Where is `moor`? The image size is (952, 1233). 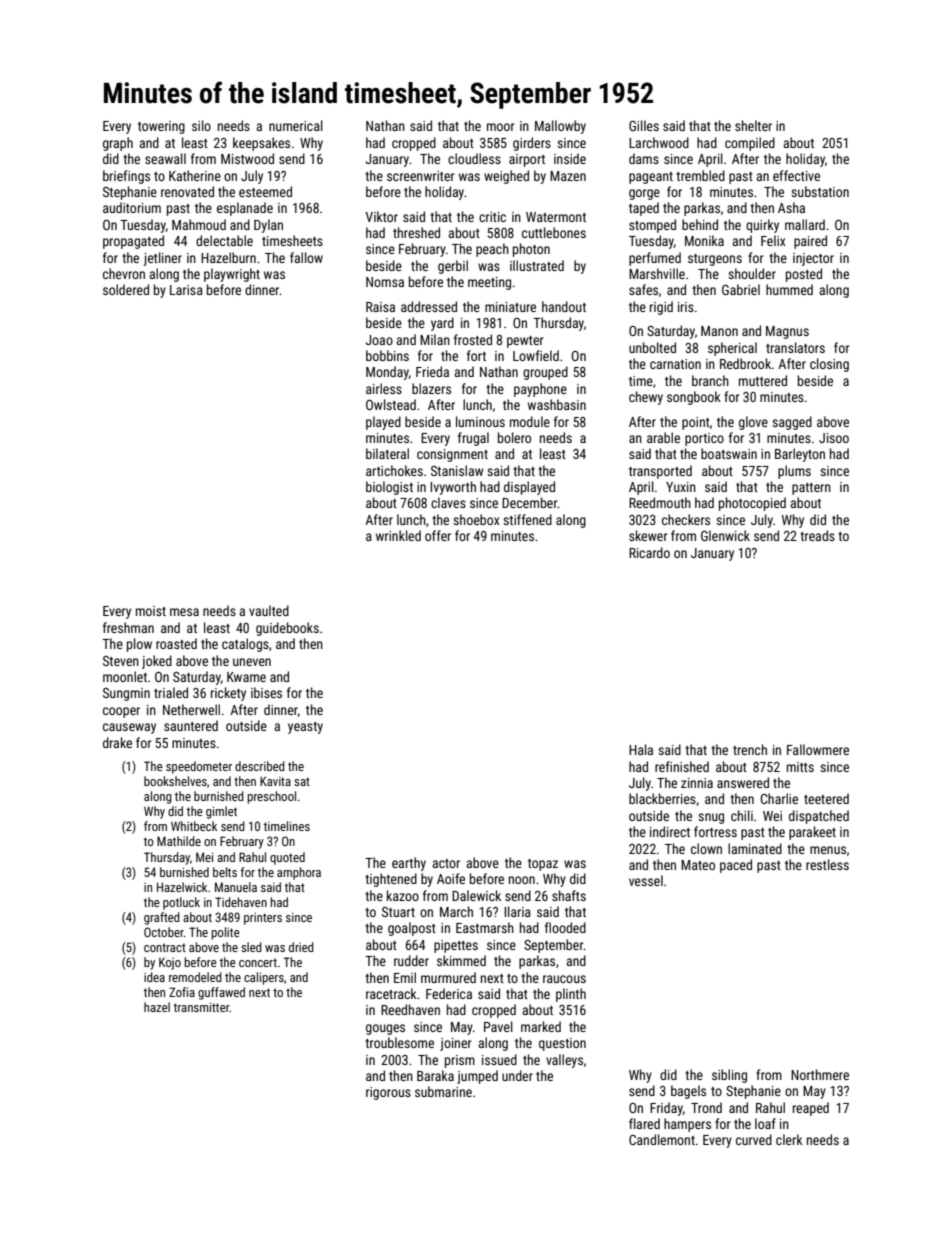
moor is located at coordinates (500, 127).
